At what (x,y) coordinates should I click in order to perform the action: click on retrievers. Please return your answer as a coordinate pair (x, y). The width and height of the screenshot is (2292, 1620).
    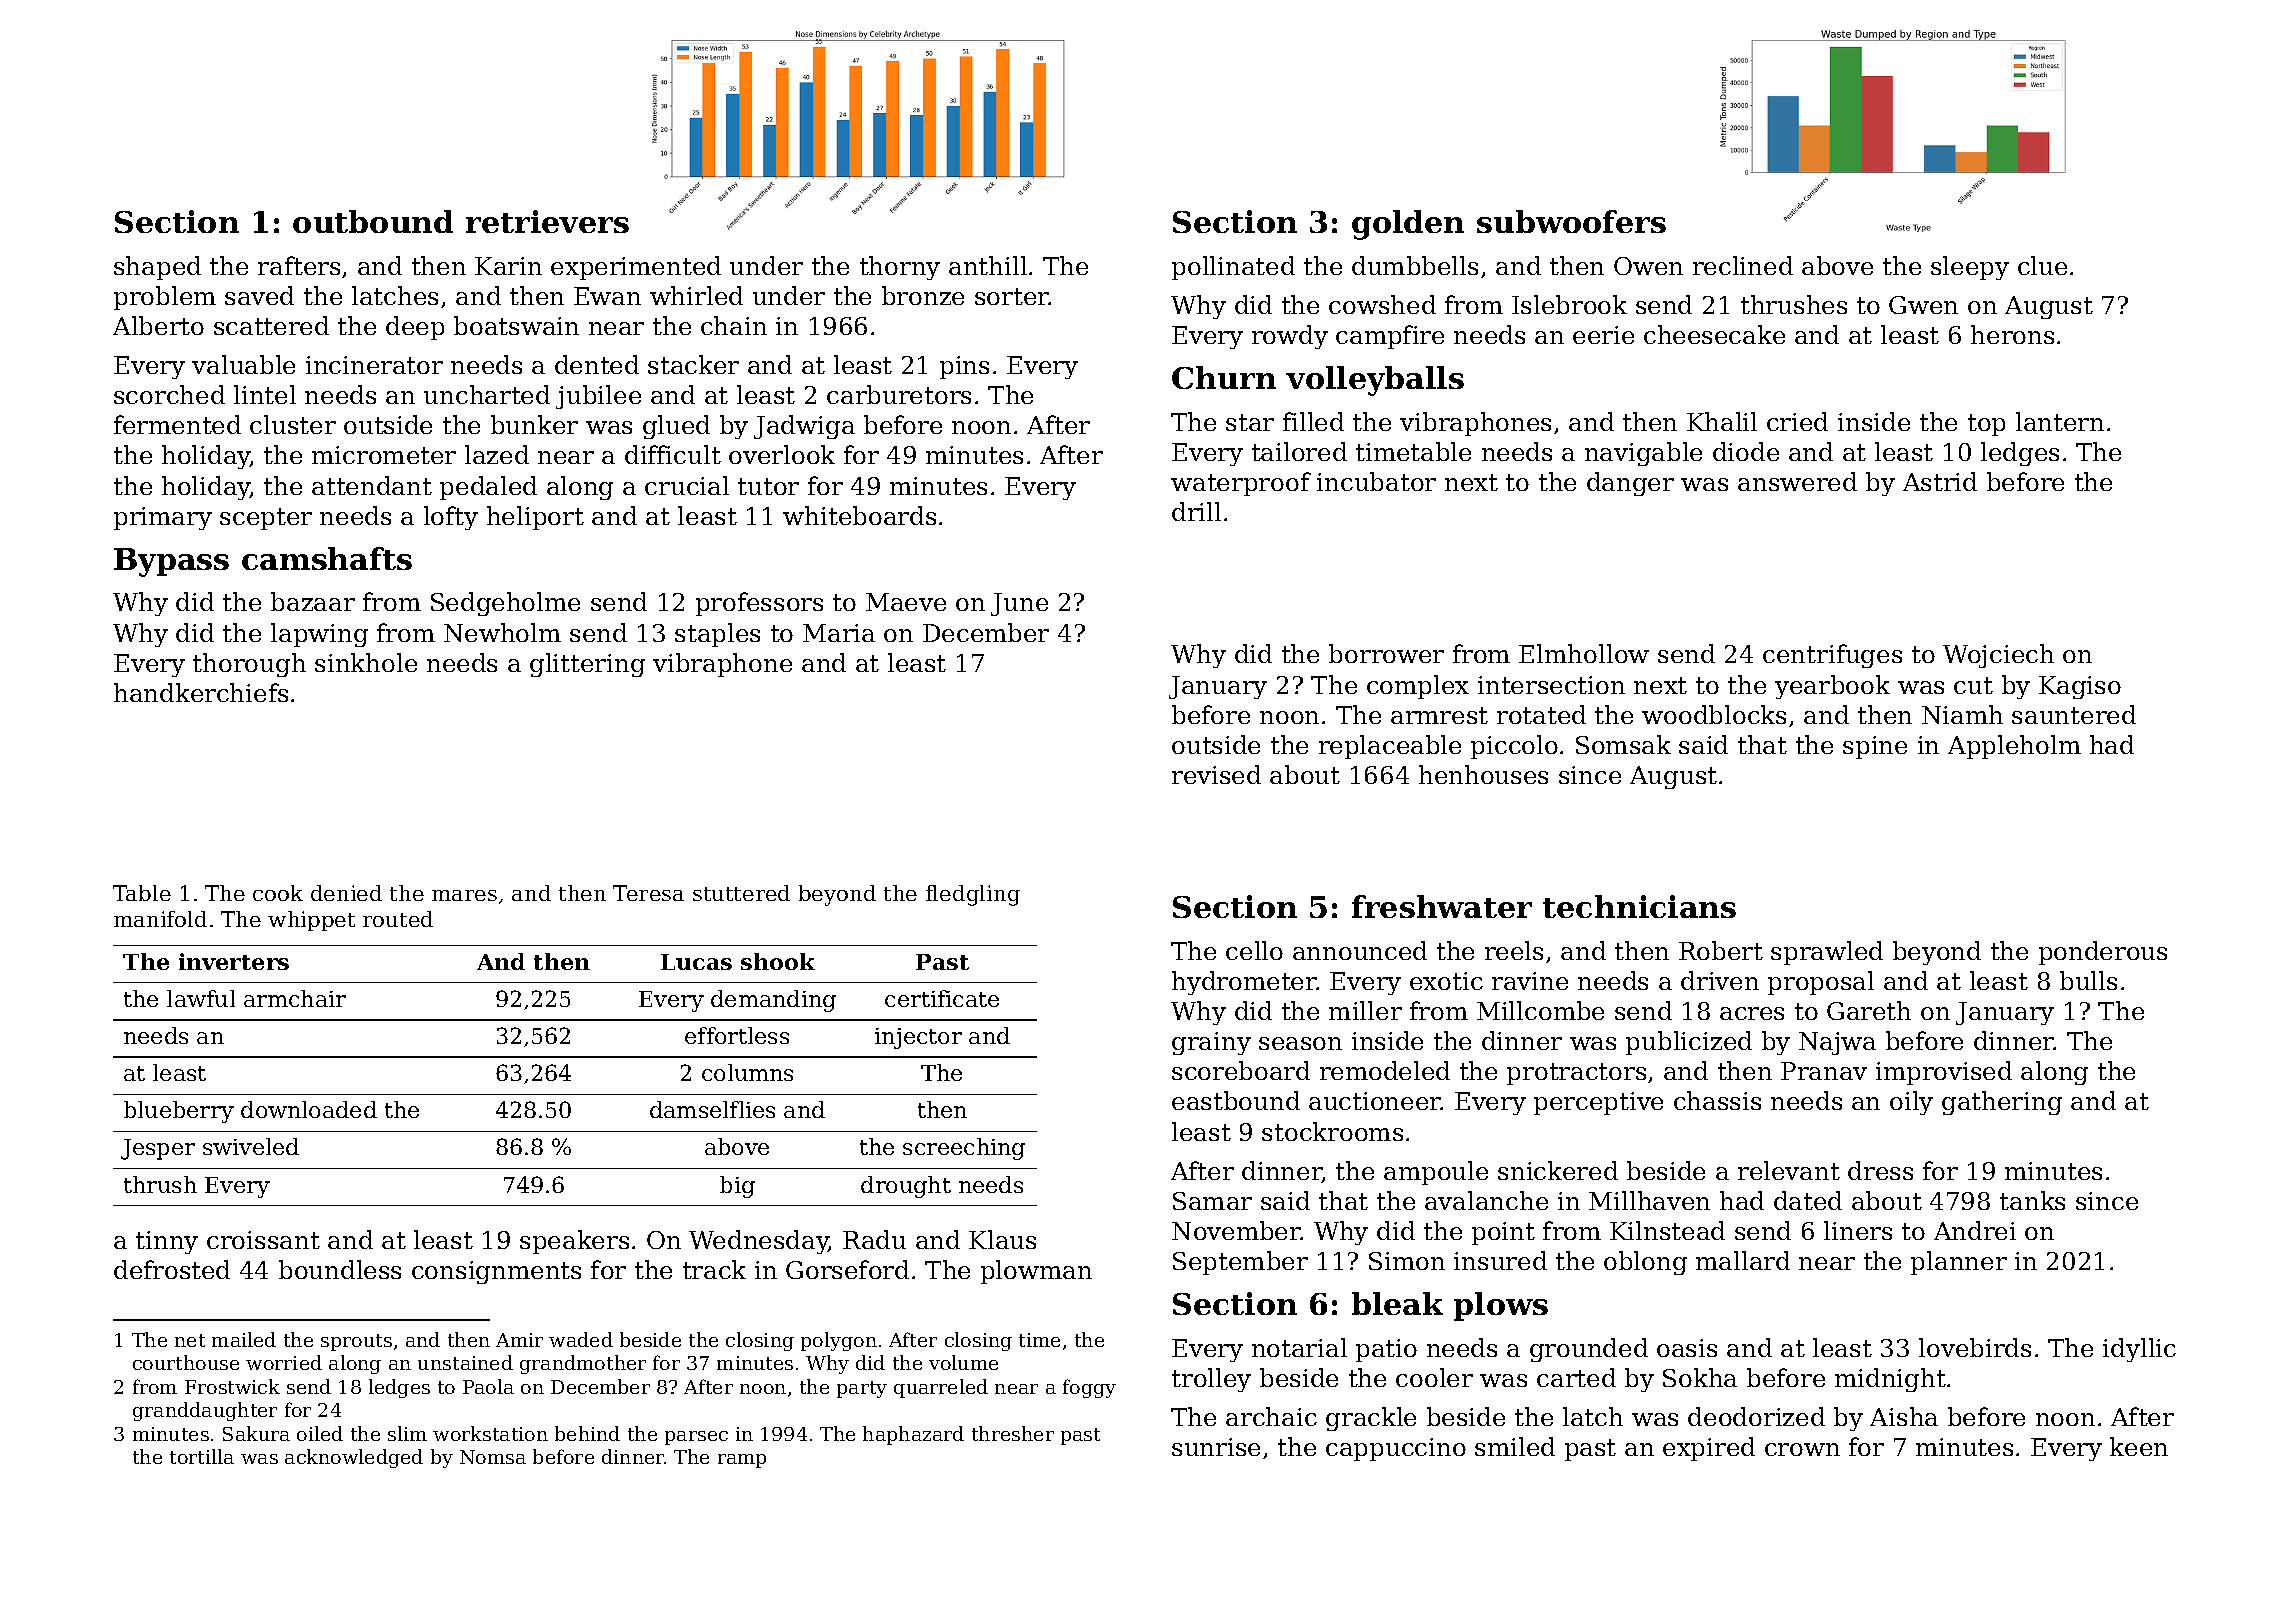
    Looking at the image, I should click on (547, 221).
